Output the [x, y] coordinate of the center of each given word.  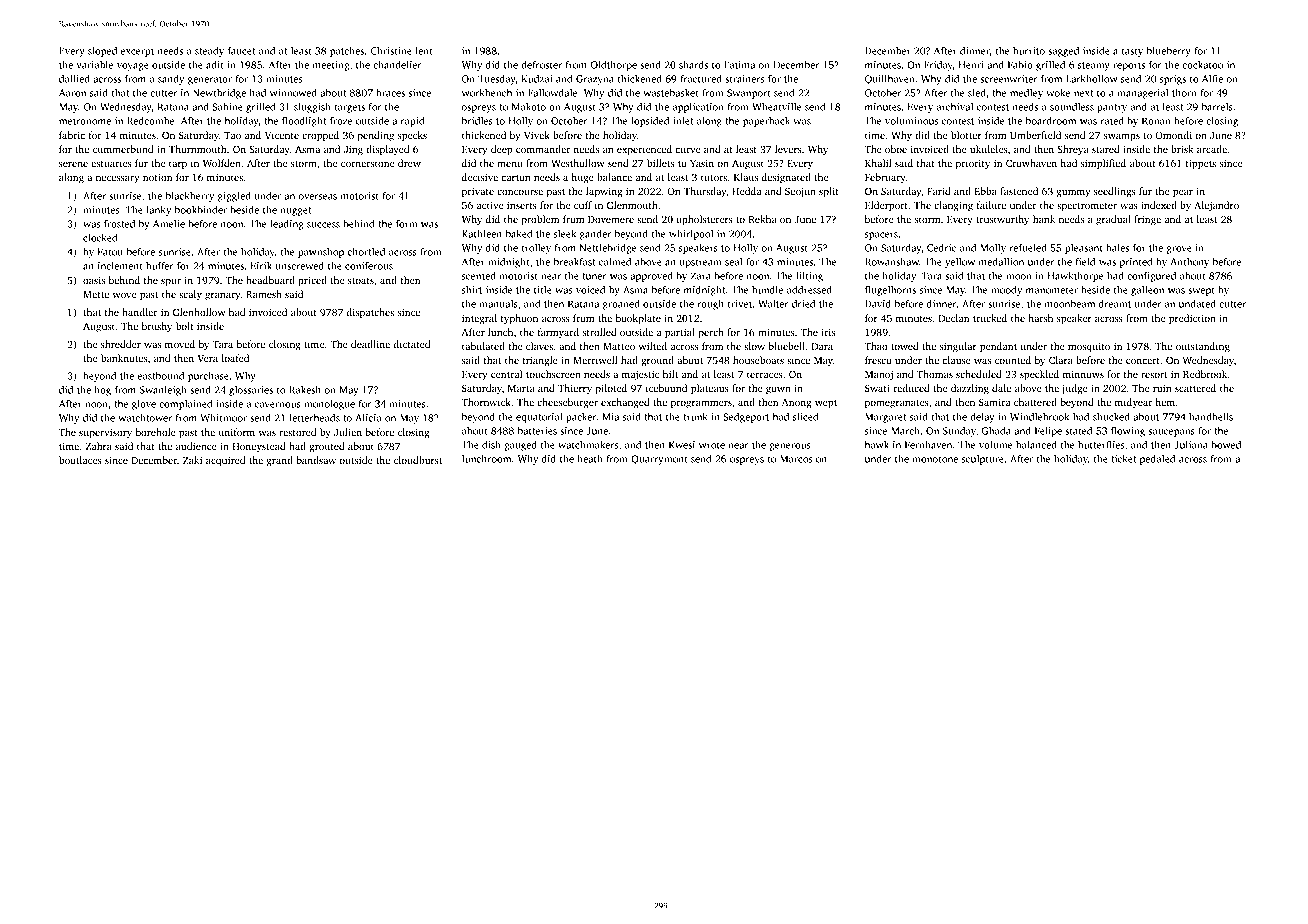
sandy [171, 80]
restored [297, 432]
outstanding [1203, 347]
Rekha [763, 219]
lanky [158, 211]
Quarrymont [659, 460]
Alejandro [1216, 206]
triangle [540, 361]
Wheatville [777, 107]
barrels [1217, 107]
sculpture [983, 460]
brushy [157, 327]
